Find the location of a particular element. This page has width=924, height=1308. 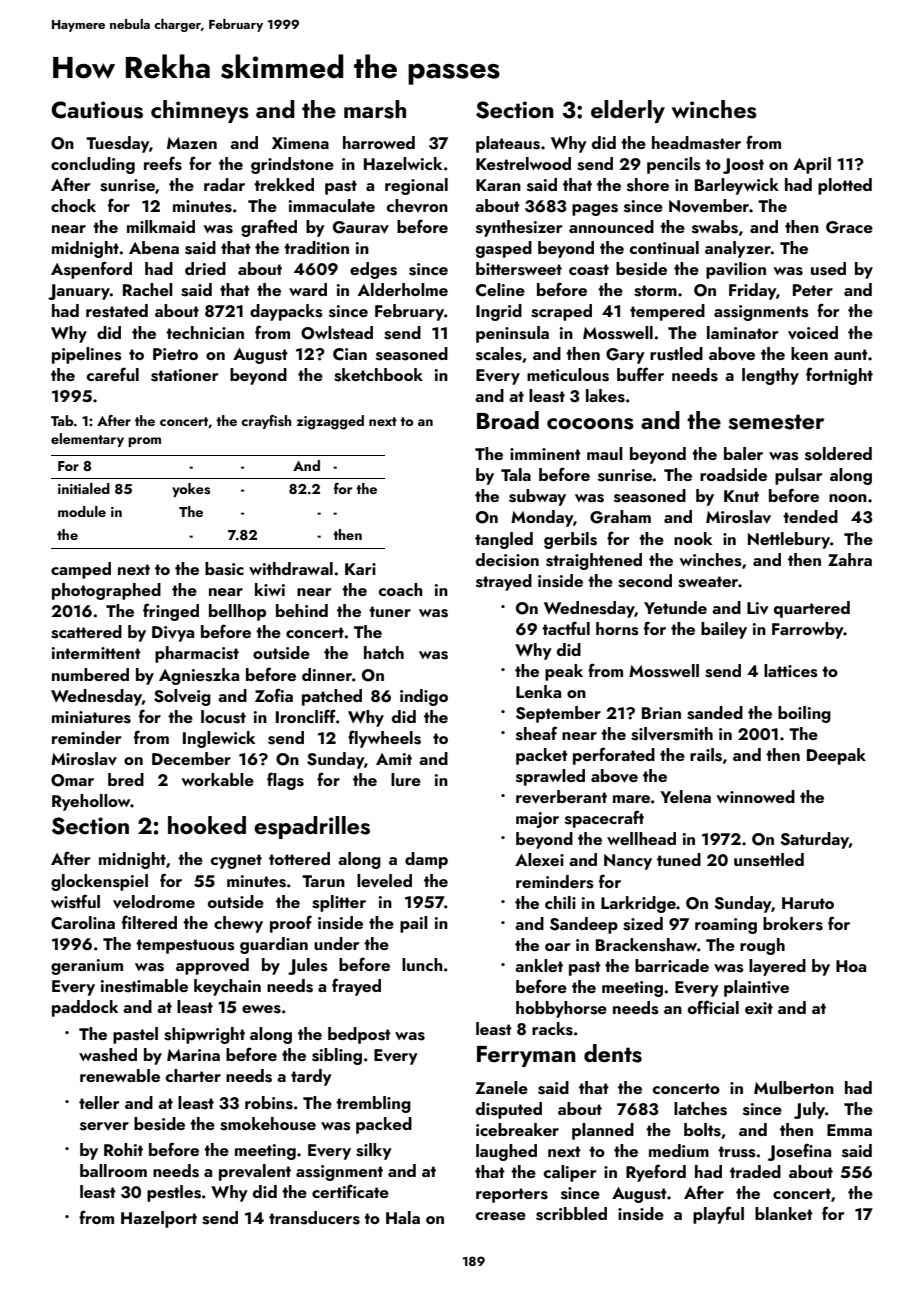

Cautious is located at coordinates (97, 110).
